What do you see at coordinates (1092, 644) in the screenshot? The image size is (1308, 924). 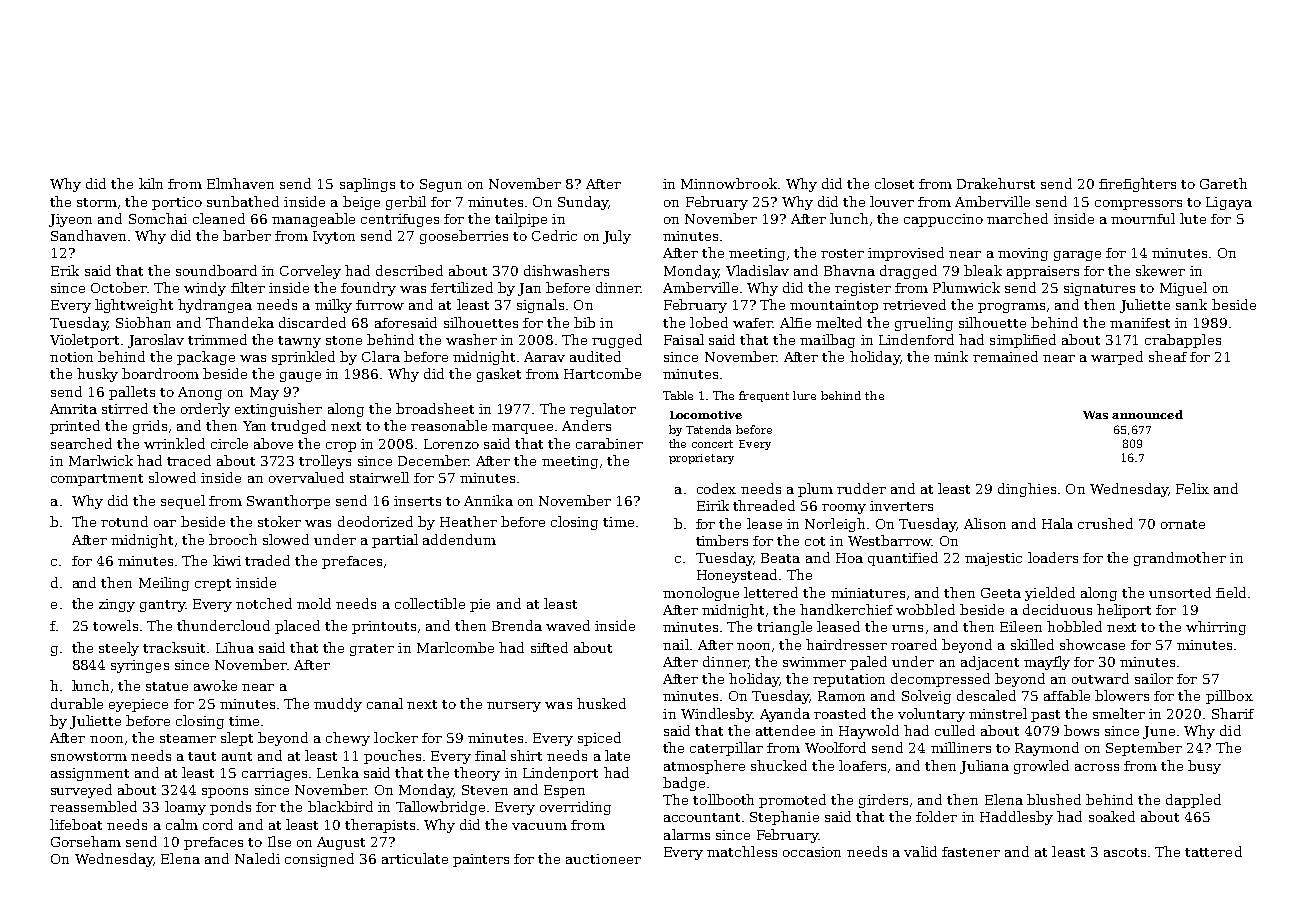 I see `showcase` at bounding box center [1092, 644].
